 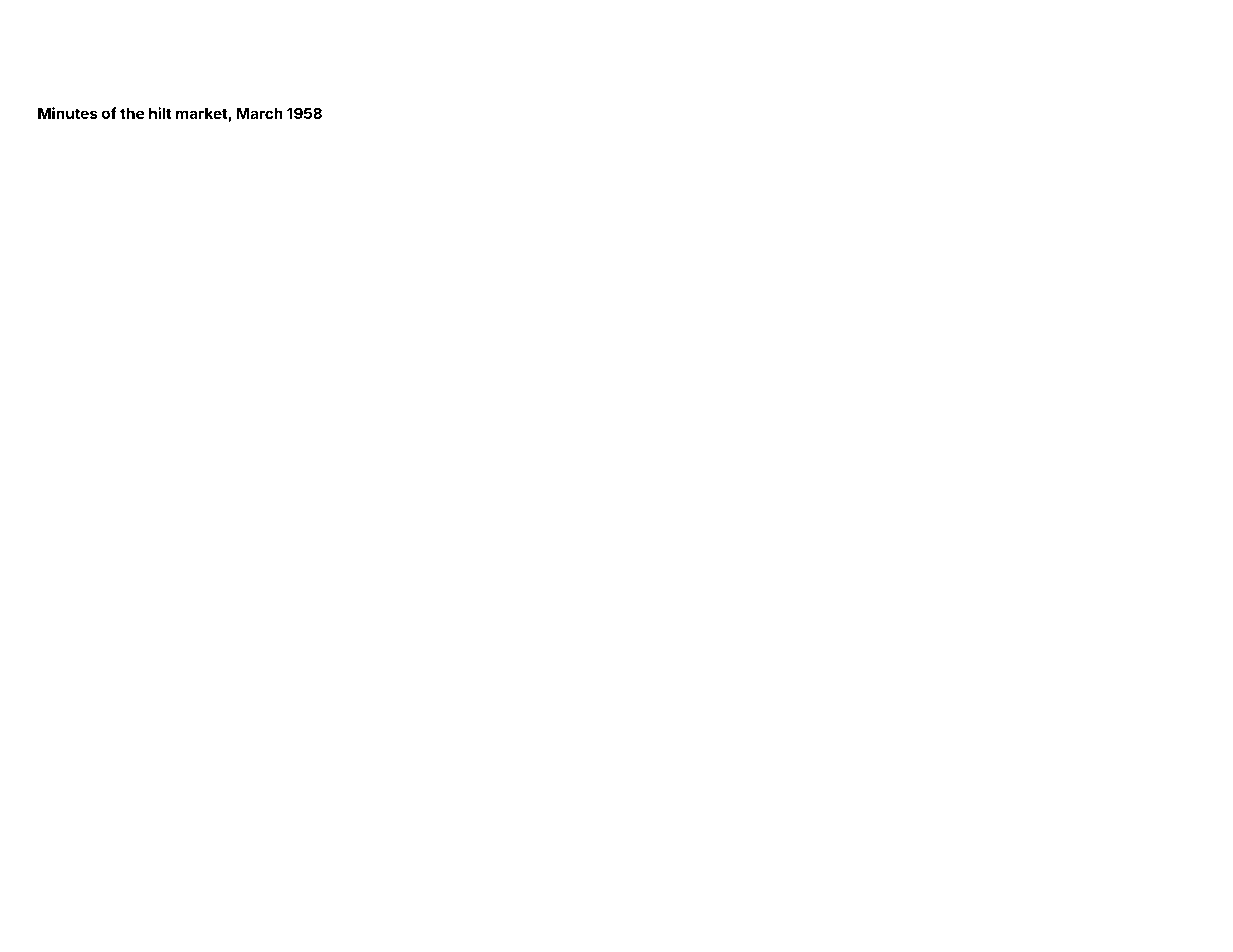 I want to click on gloomy, so click(x=115, y=867).
